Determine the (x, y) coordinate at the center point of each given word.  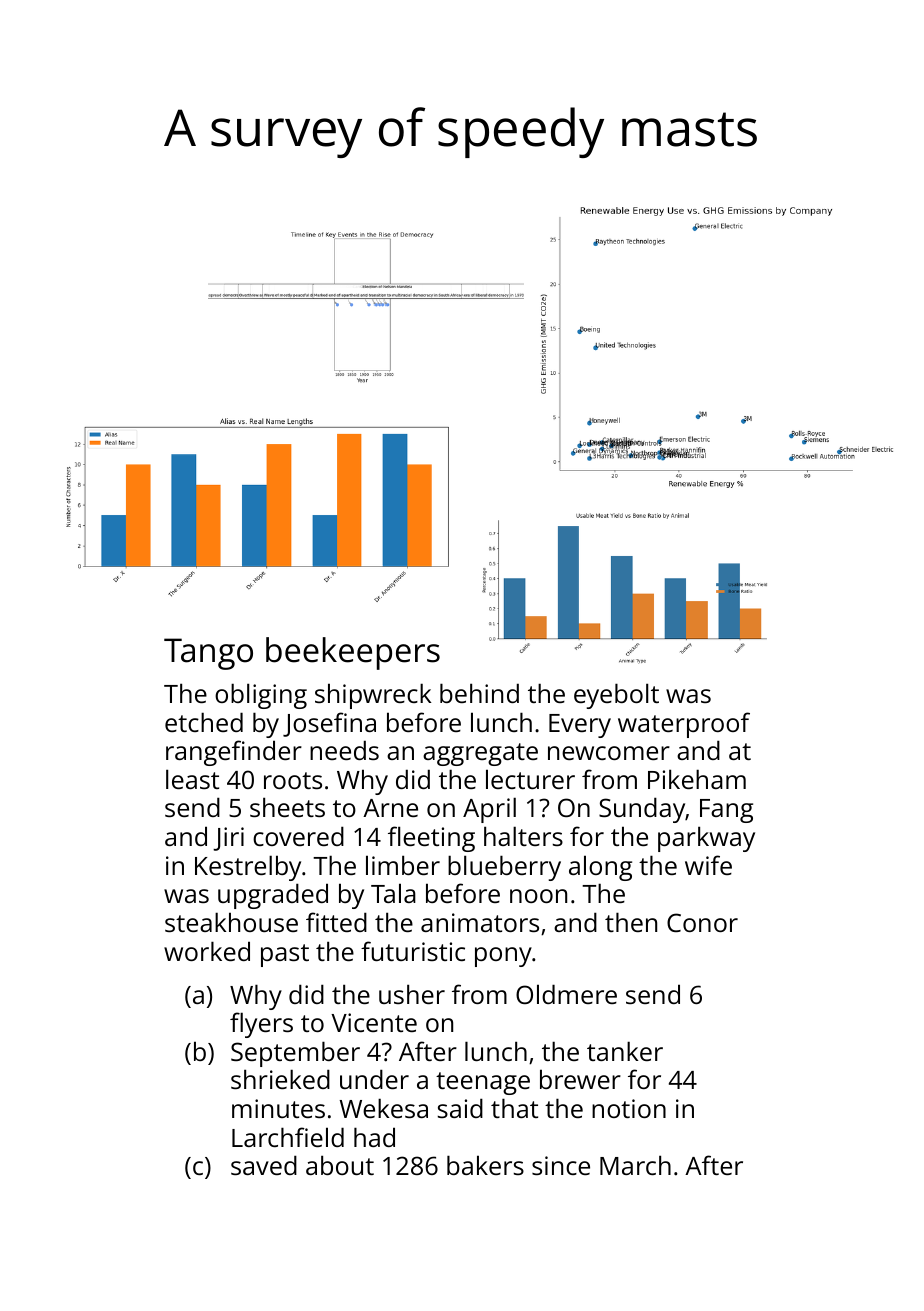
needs (344, 750)
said (460, 1108)
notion (629, 1108)
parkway (706, 839)
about (340, 1165)
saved (264, 1165)
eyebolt (616, 696)
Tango (208, 654)
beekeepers (353, 653)
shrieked (280, 1079)
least (192, 779)
